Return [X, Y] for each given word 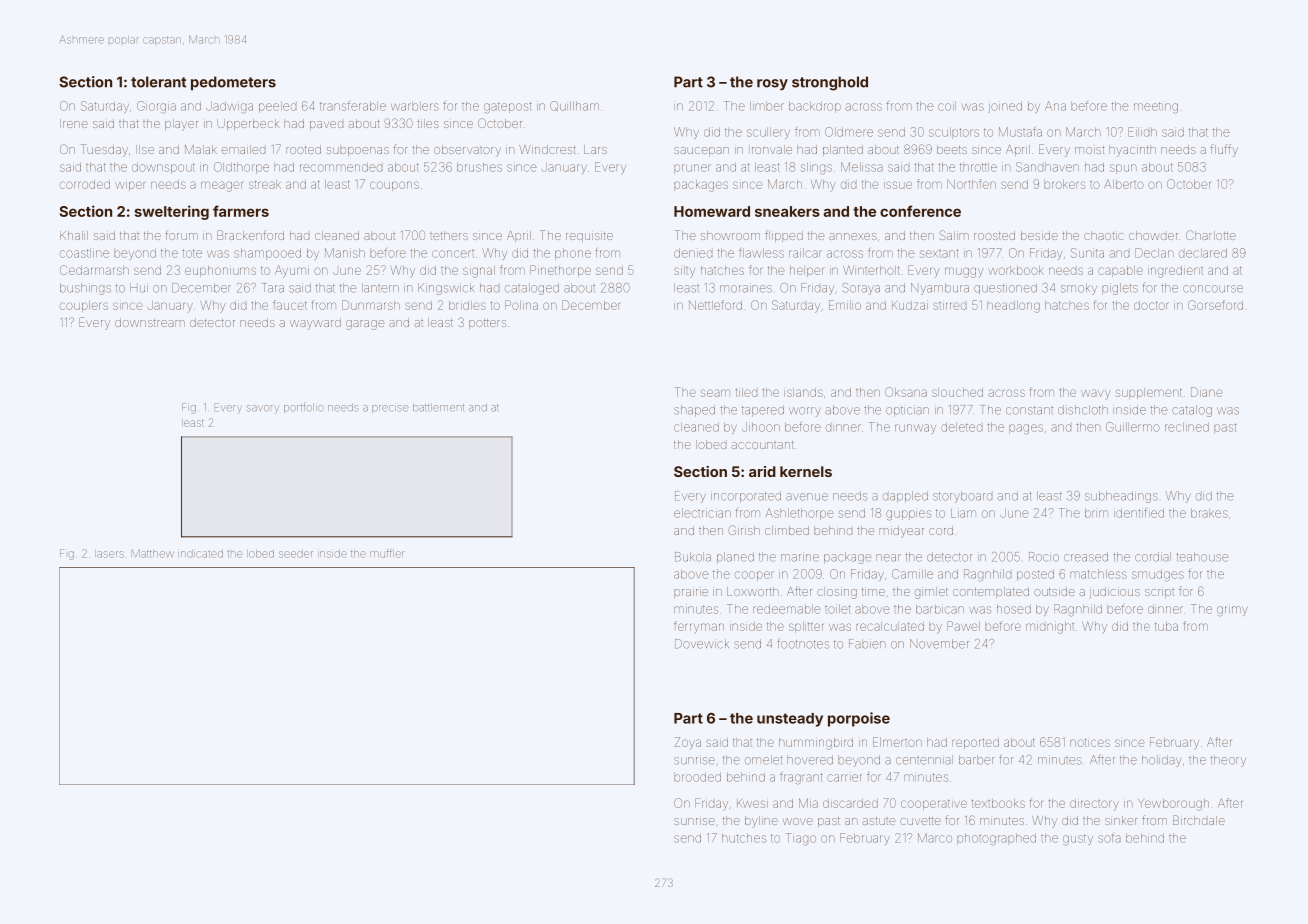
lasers [109, 554]
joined [1005, 107]
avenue [807, 497]
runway [915, 429]
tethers [449, 235]
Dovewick [702, 644]
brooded [697, 777]
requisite [589, 237]
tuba [1166, 626]
